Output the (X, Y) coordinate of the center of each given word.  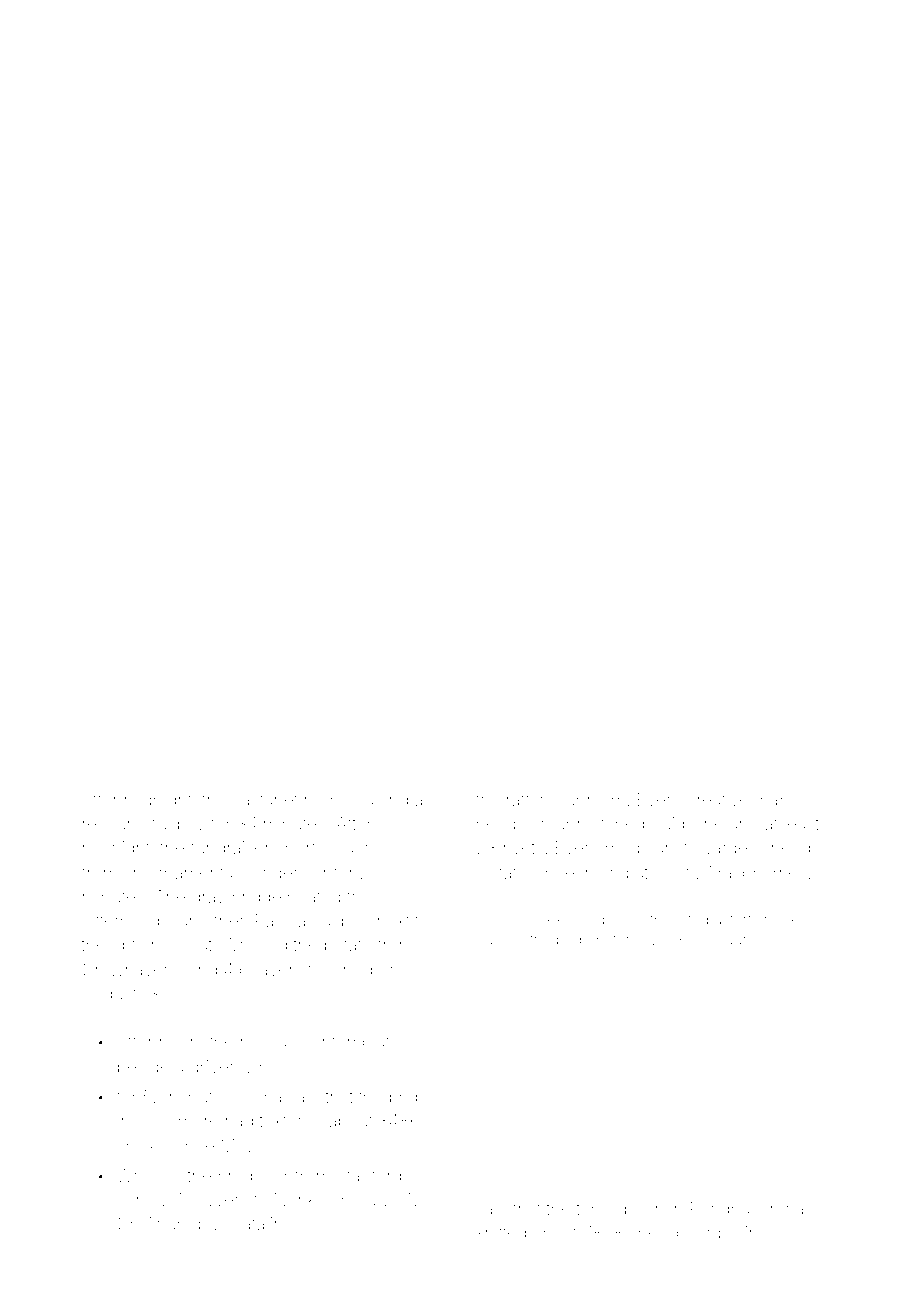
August (109, 995)
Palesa (280, 920)
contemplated (356, 1043)
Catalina (261, 1223)
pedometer (593, 941)
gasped (341, 922)
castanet (265, 800)
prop (407, 1100)
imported (615, 921)
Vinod (350, 969)
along (387, 801)
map (771, 802)
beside (143, 1066)
